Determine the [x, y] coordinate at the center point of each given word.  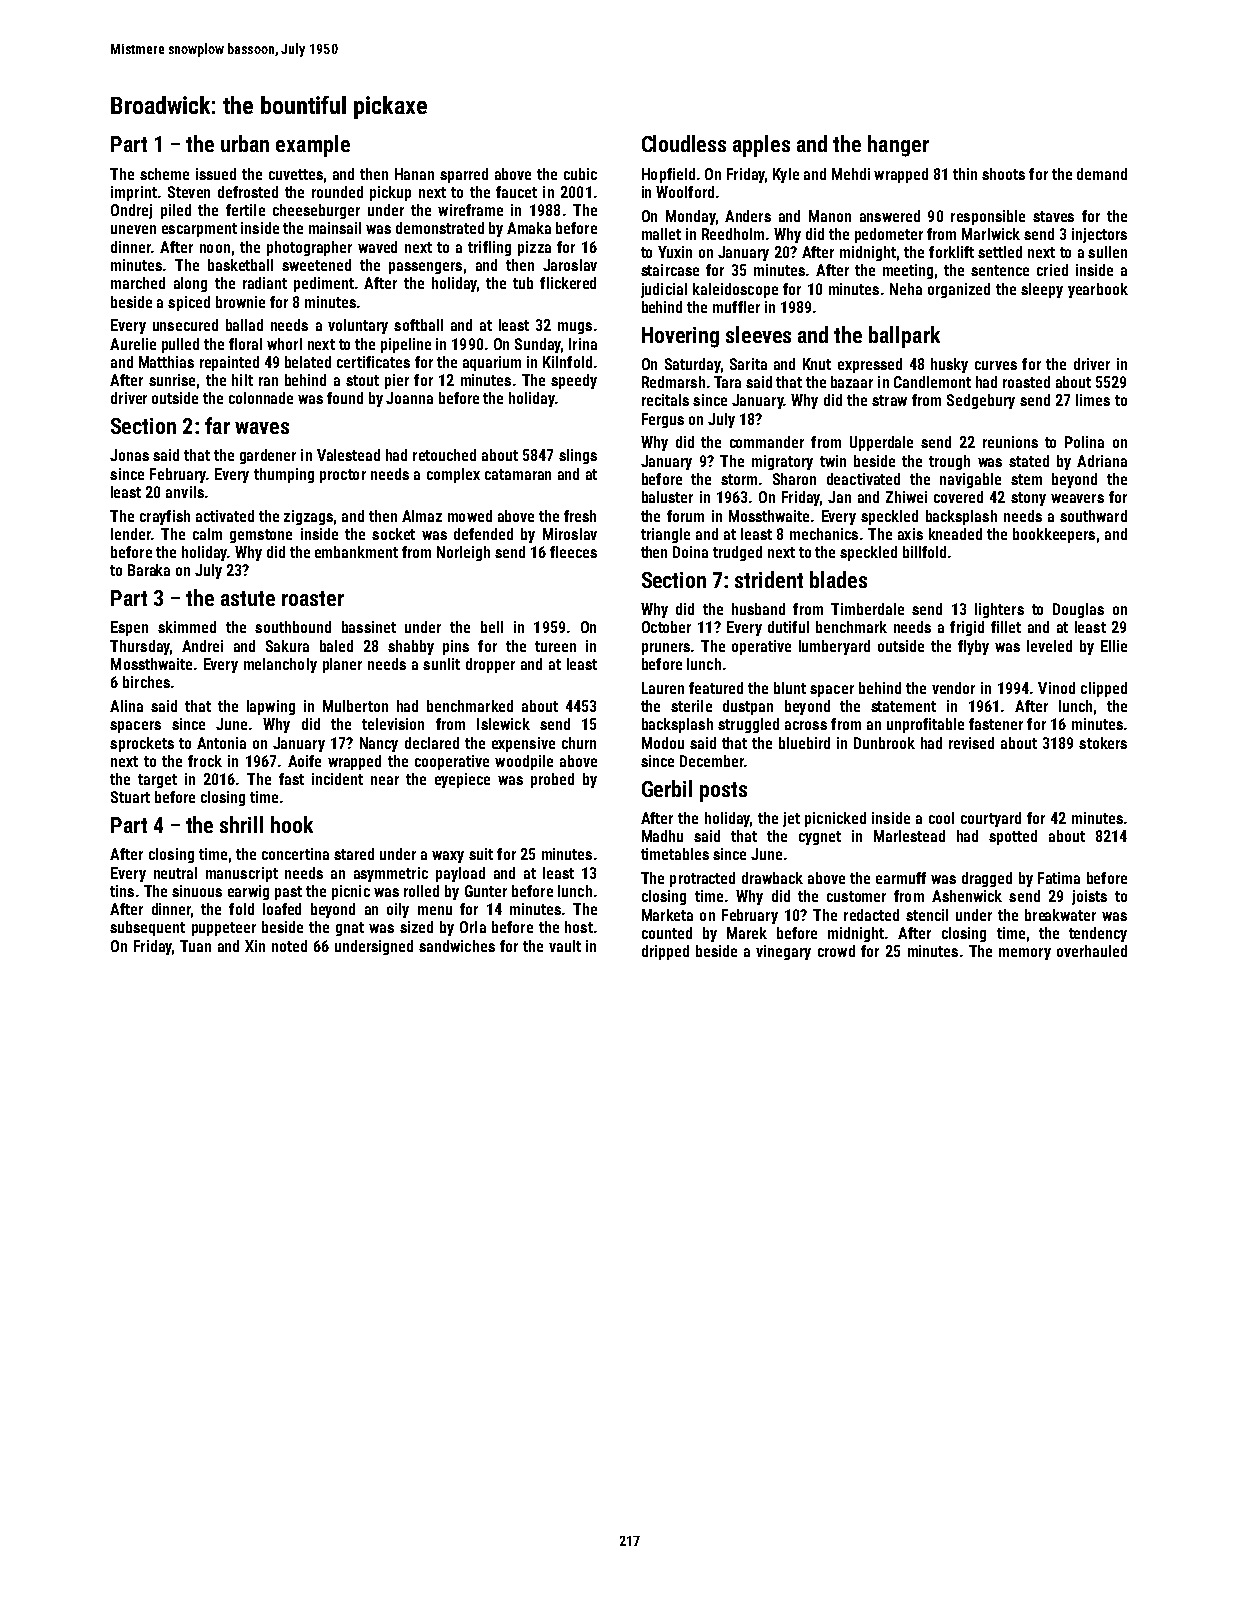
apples [761, 146]
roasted [1026, 382]
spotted [1013, 837]
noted [289, 946]
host [579, 927]
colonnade [261, 398]
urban [245, 143]
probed [552, 780]
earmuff [901, 878]
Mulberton [355, 706]
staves [1053, 216]
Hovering [680, 337]
